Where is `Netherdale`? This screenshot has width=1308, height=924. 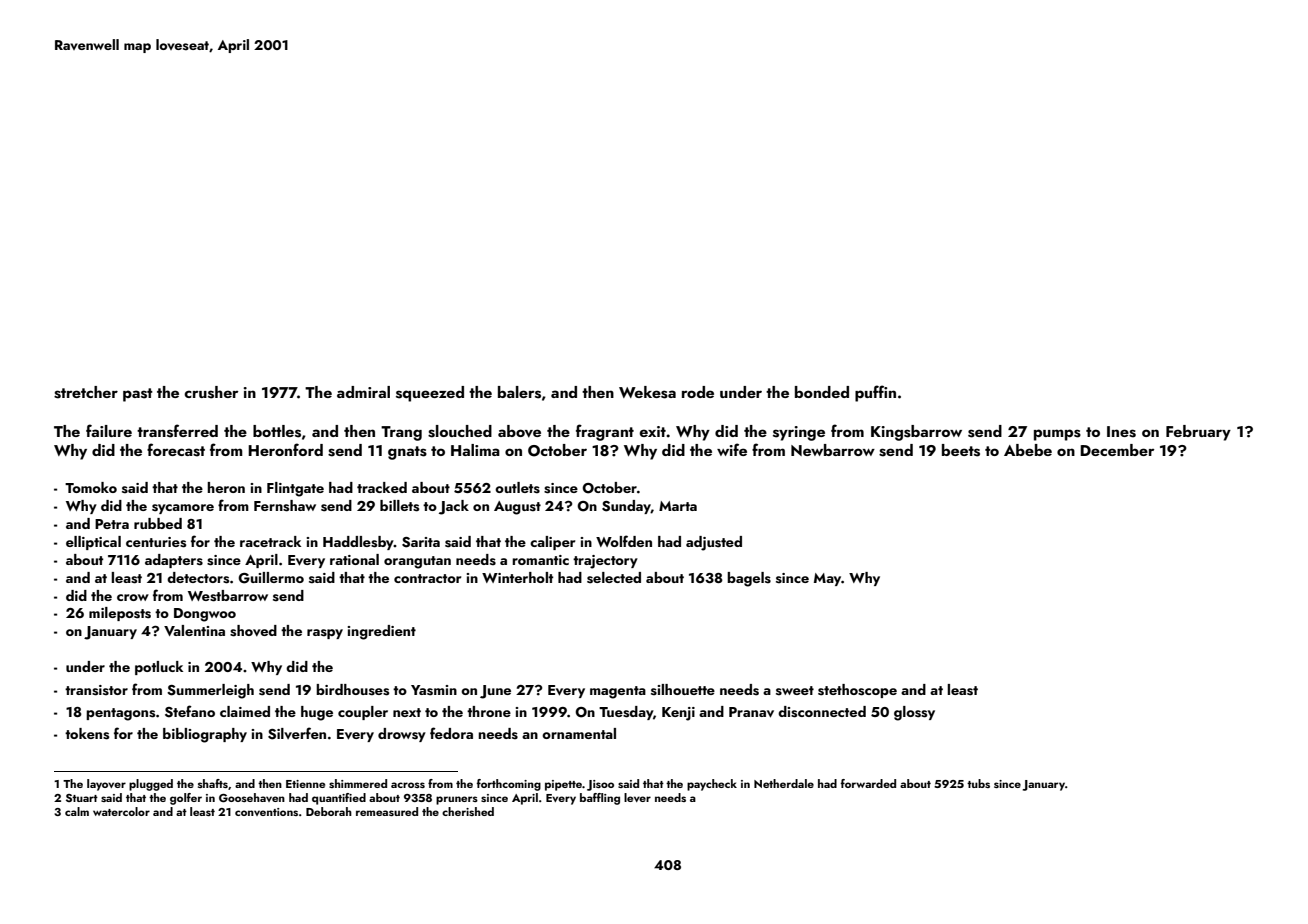 Netherdale is located at coordinates (784, 783).
